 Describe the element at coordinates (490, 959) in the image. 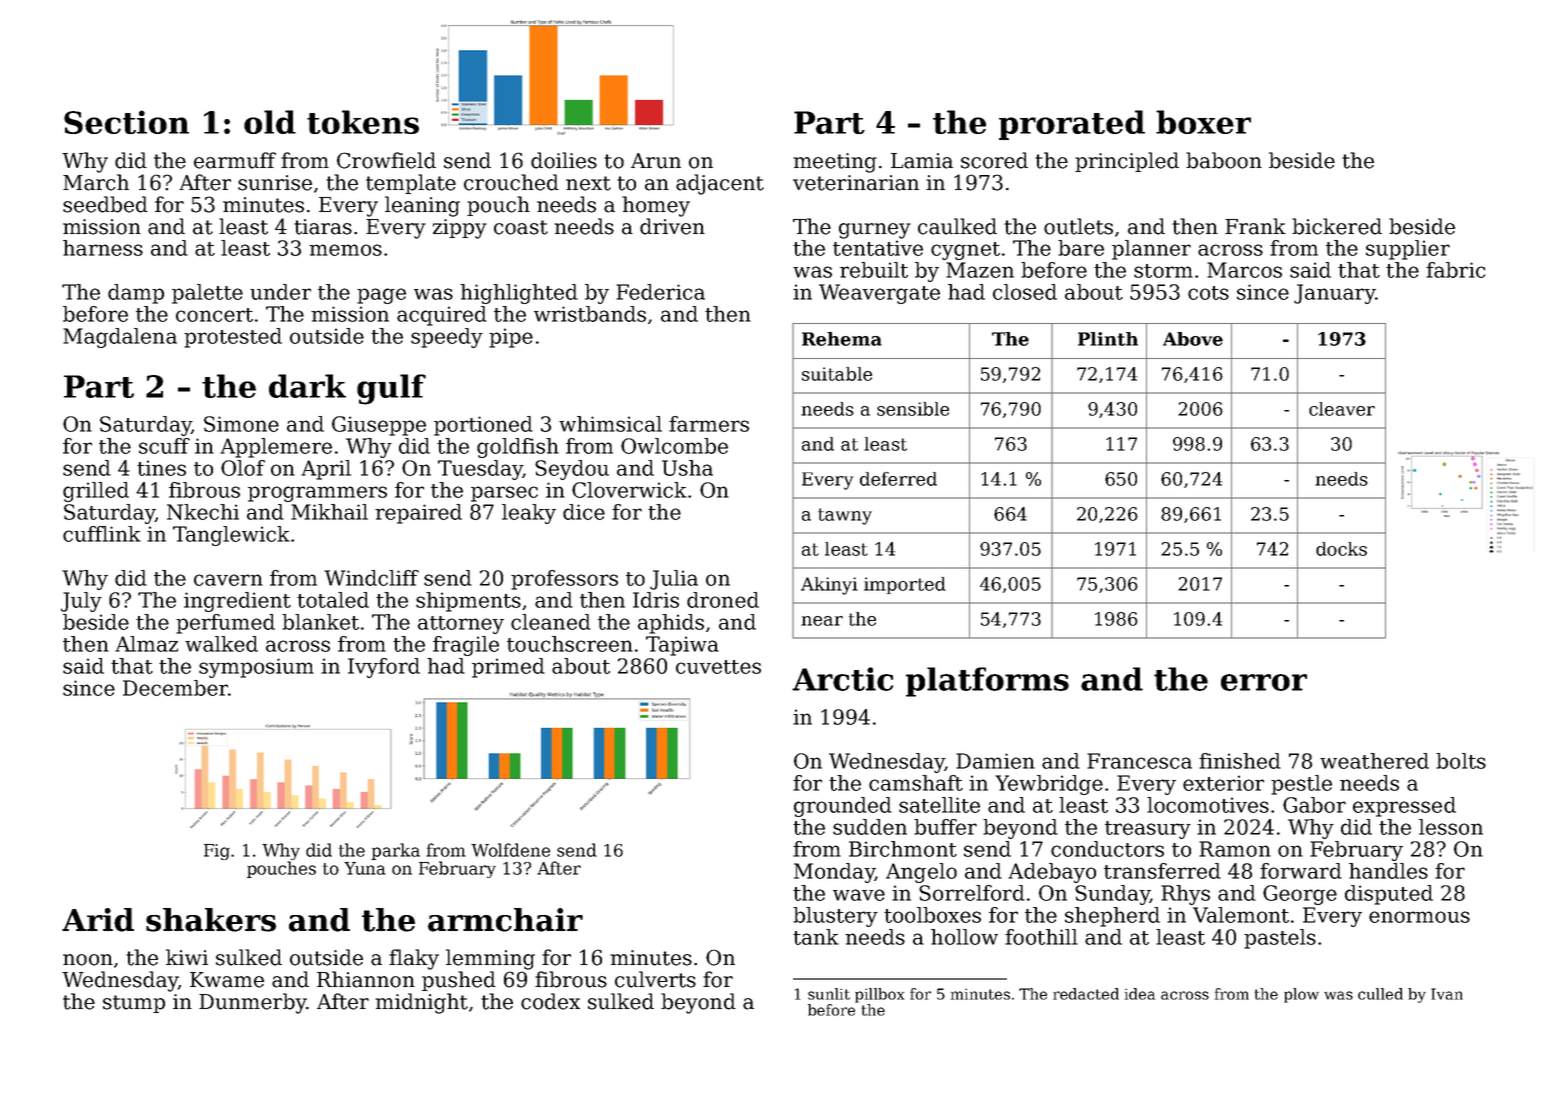

I see `lemming` at that location.
